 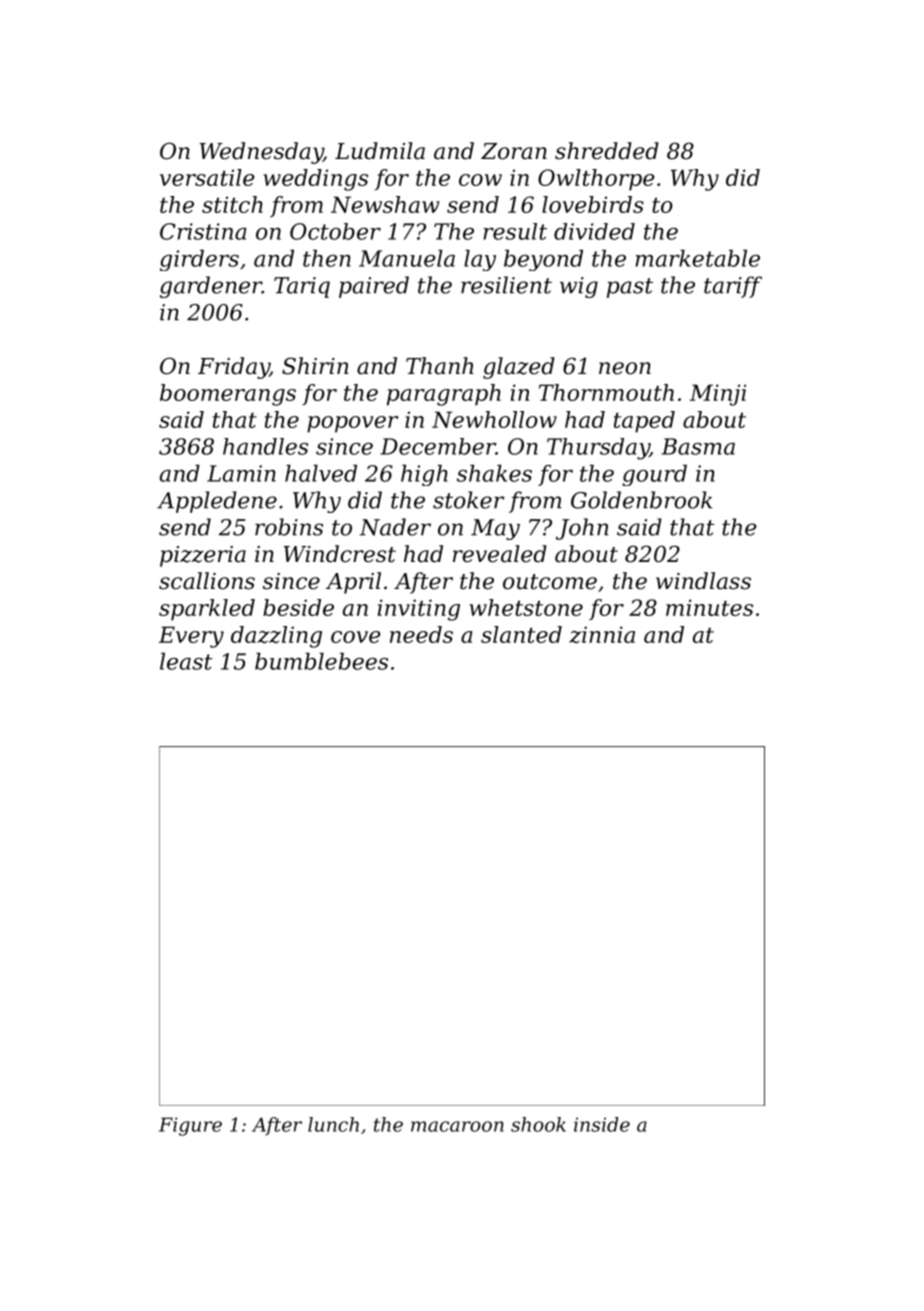 What do you see at coordinates (697, 258) in the page?
I see `marketable` at bounding box center [697, 258].
